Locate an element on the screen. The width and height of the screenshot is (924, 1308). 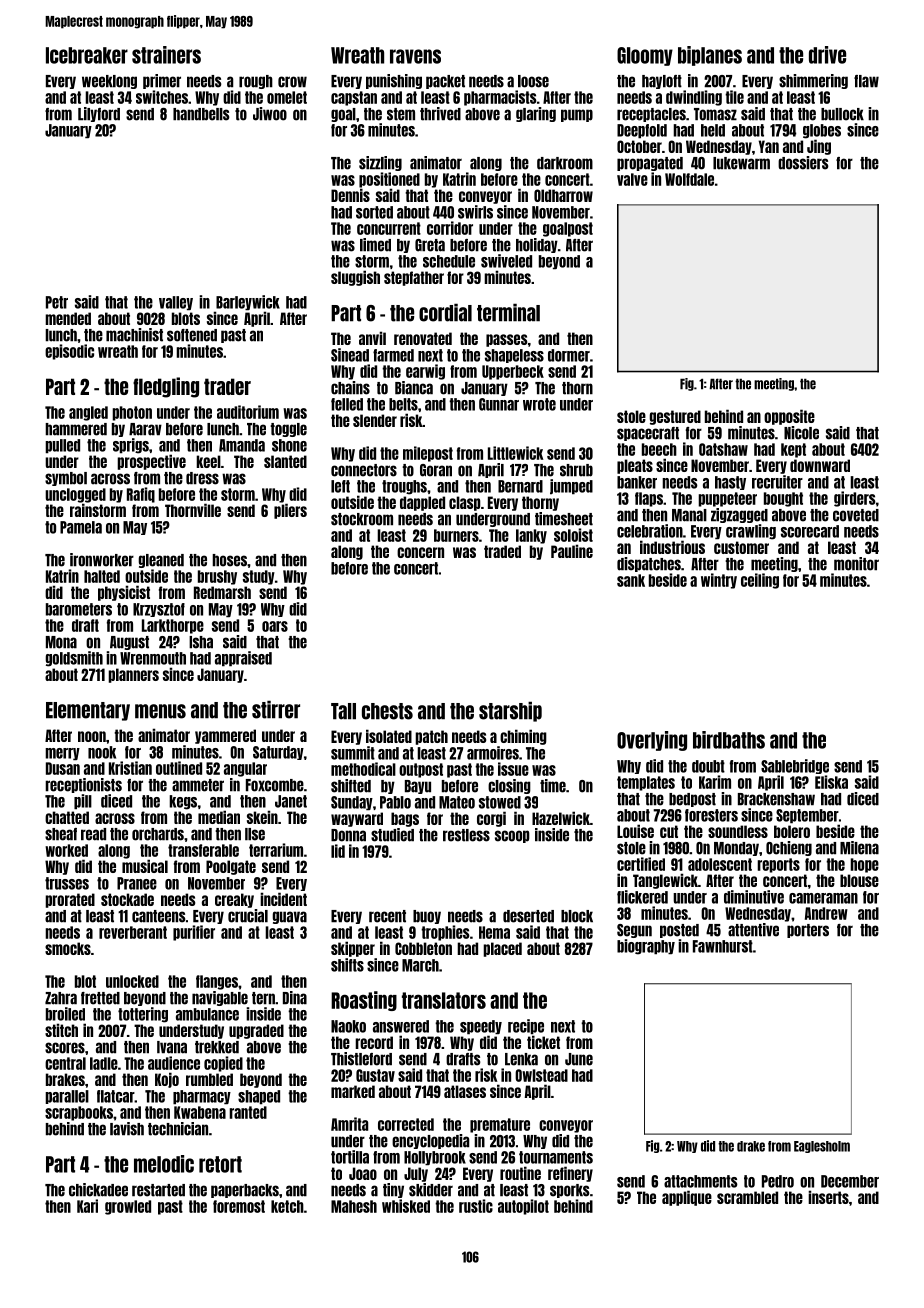
autopilot is located at coordinates (523, 1207).
